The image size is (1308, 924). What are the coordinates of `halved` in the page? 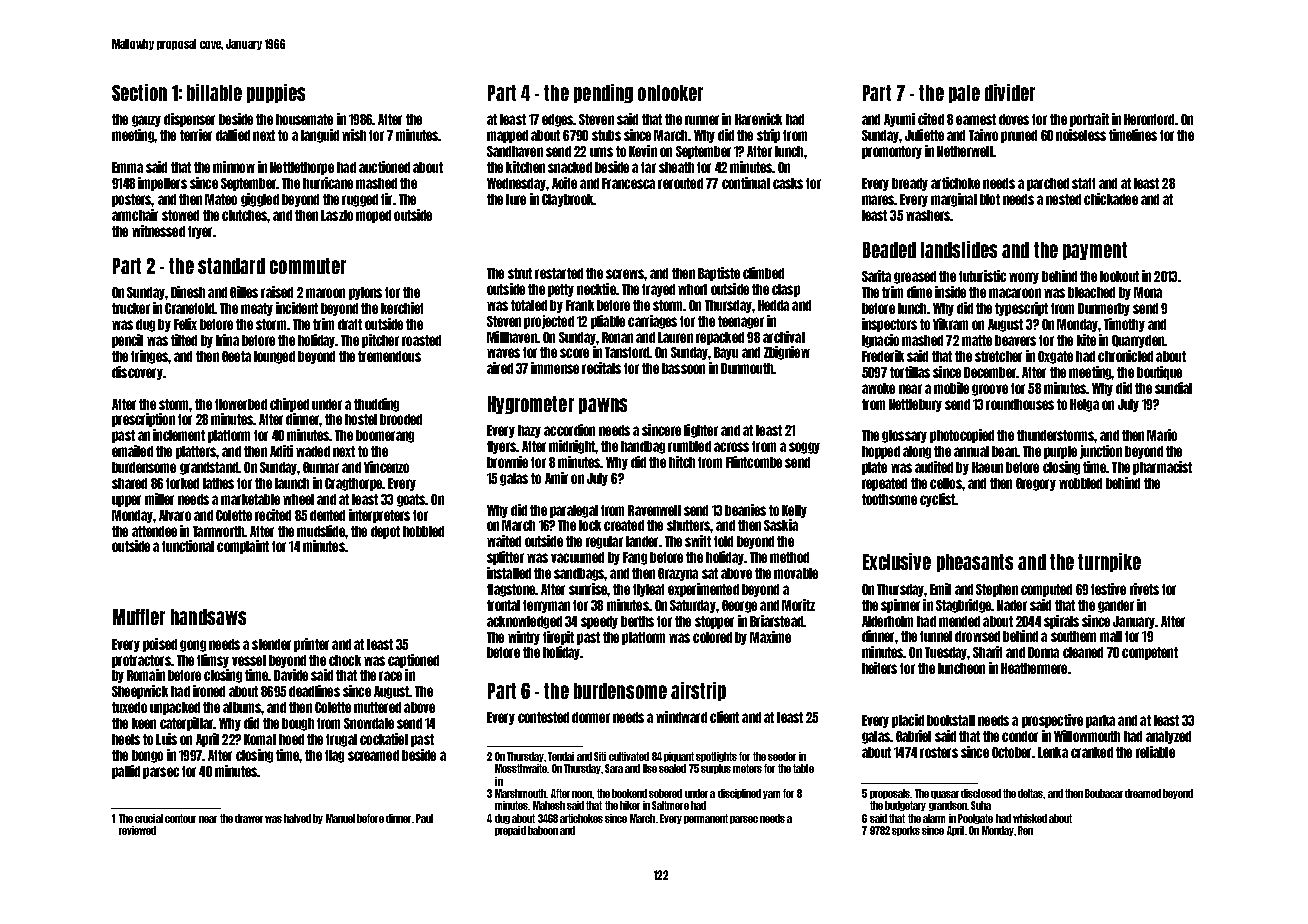 It's located at (297, 818).
